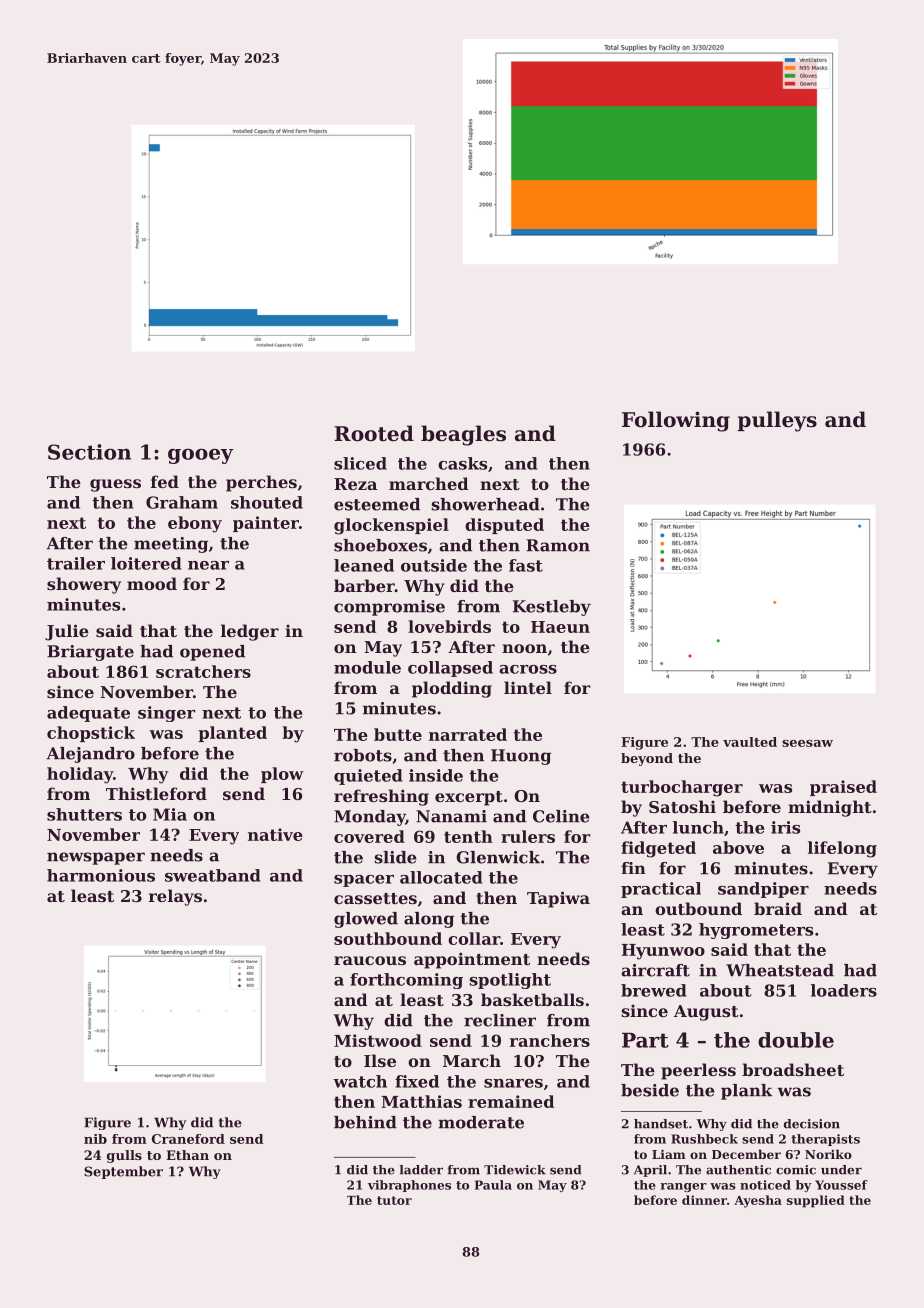 The height and width of the image is (1308, 924). What do you see at coordinates (378, 1040) in the image?
I see `Mistwood` at bounding box center [378, 1040].
